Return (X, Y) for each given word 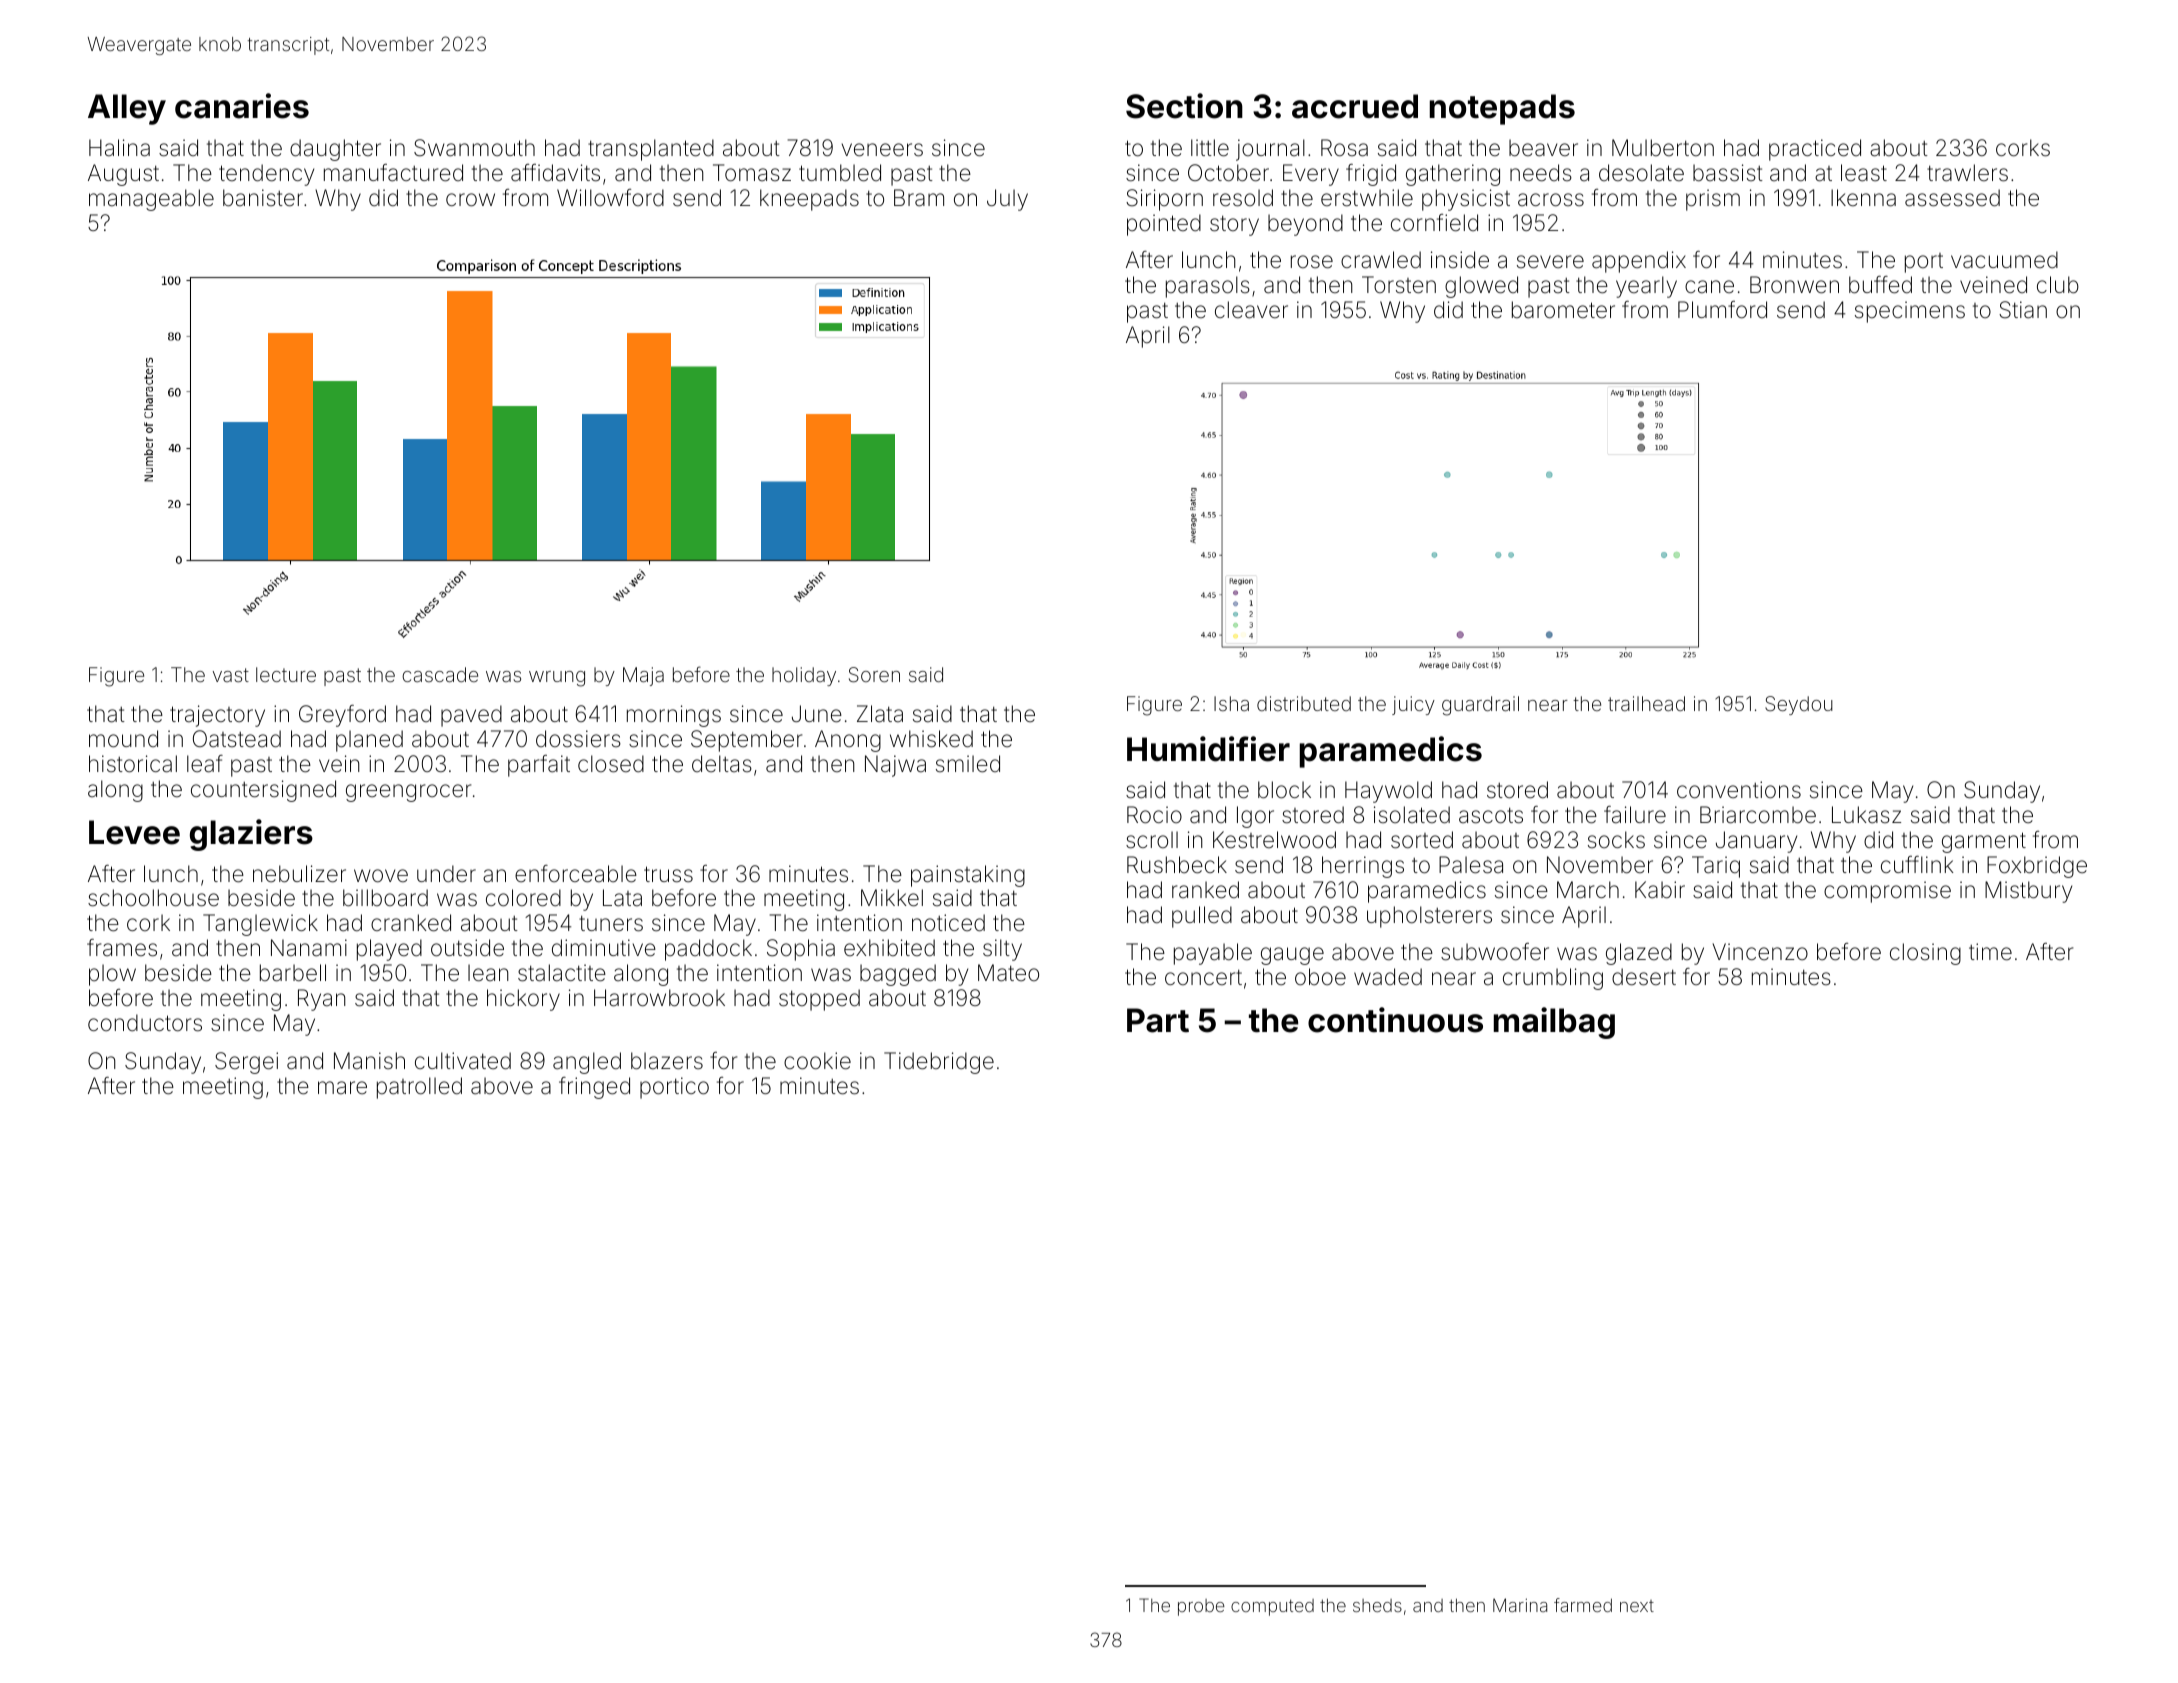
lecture (286, 674)
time (1990, 952)
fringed (594, 1088)
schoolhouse (153, 898)
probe (1201, 1607)
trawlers (1967, 173)
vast (231, 675)
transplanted (651, 150)
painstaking (968, 876)
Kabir (1660, 890)
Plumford (1722, 310)
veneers (882, 150)
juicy (1413, 705)
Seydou (1799, 705)
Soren (874, 674)
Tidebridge (939, 1063)
